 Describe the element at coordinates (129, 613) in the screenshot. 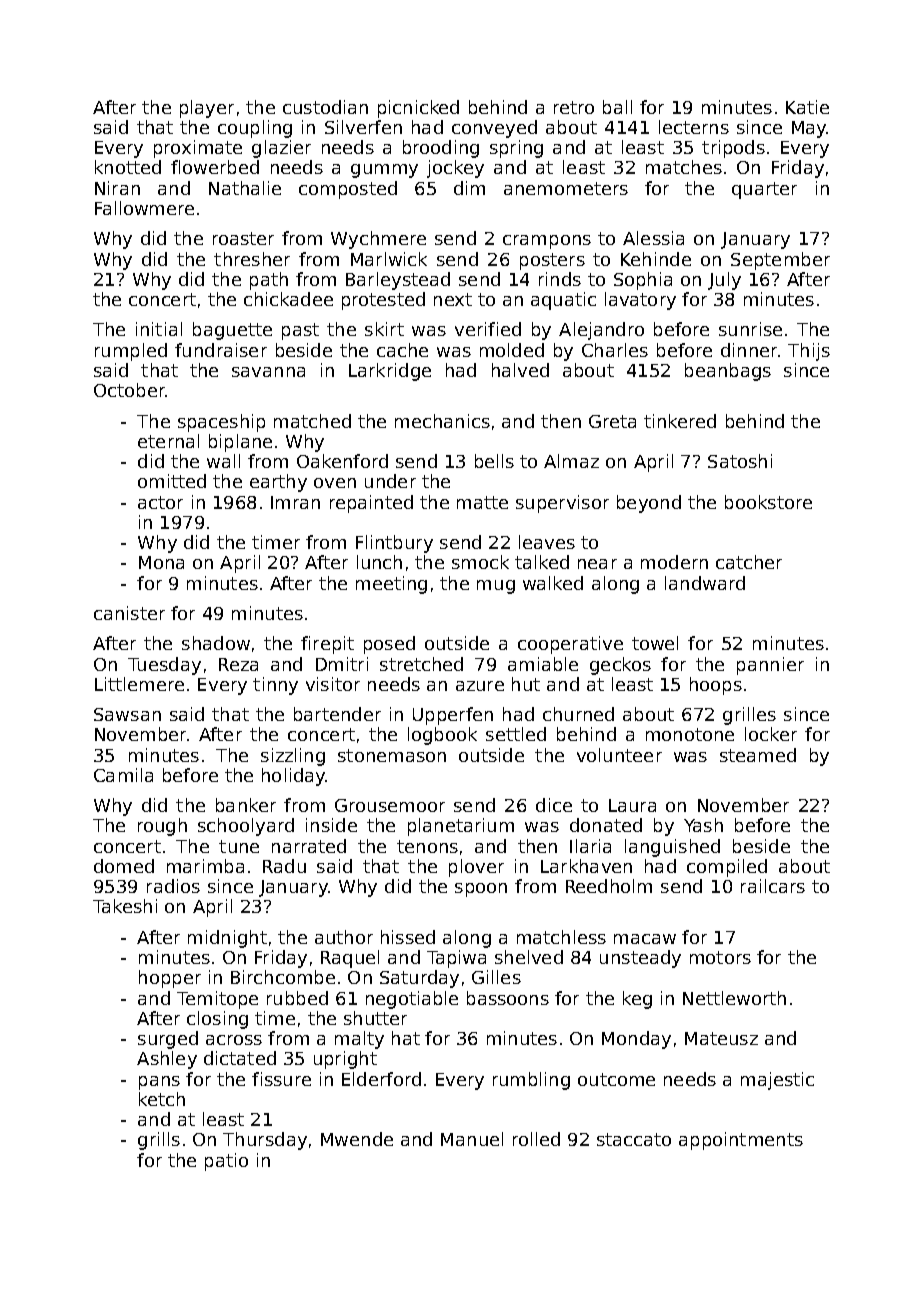

I see `canister` at that location.
